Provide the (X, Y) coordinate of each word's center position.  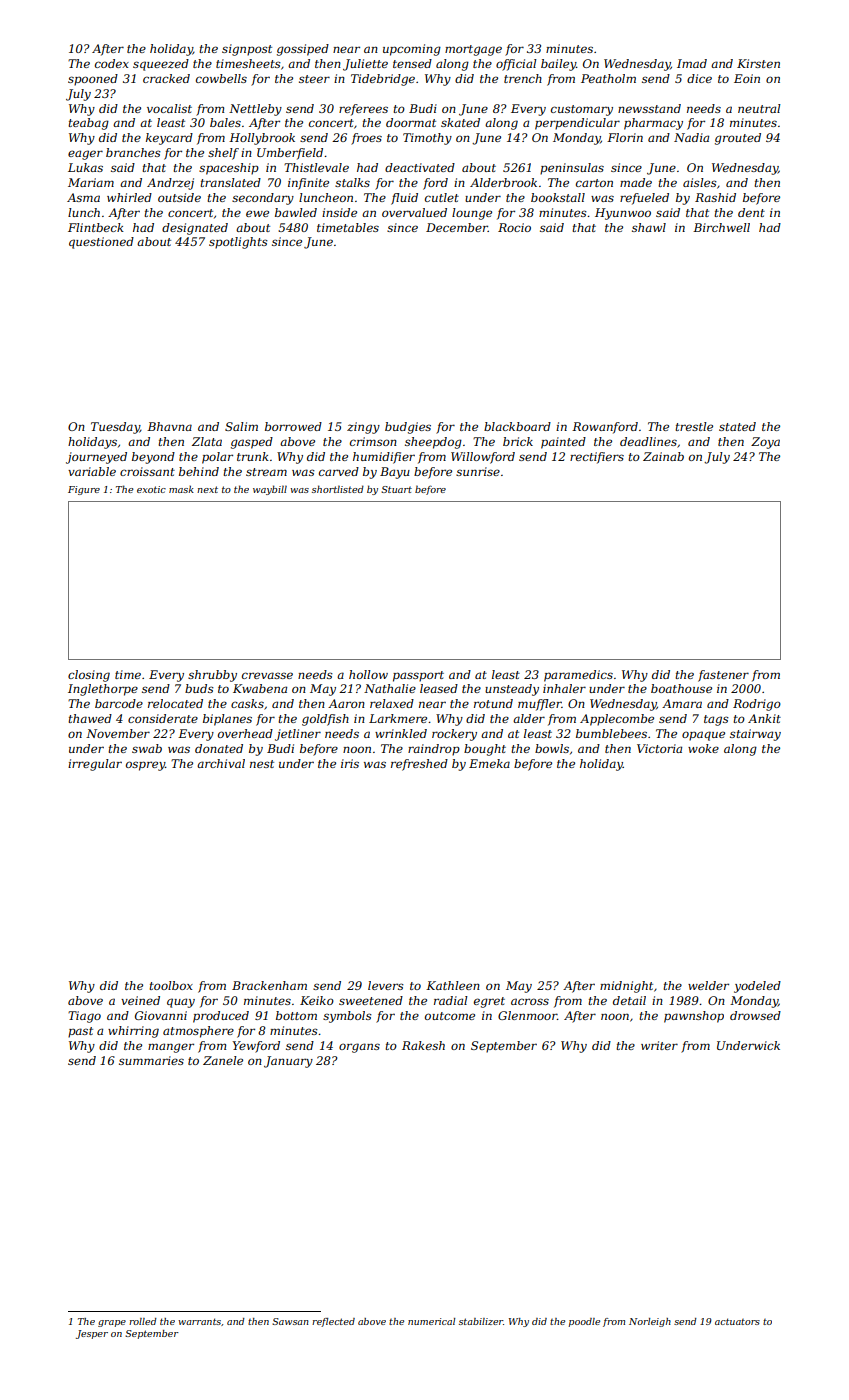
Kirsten (758, 63)
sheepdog (433, 443)
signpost (247, 50)
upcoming (412, 50)
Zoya (765, 443)
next (207, 489)
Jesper (92, 1334)
